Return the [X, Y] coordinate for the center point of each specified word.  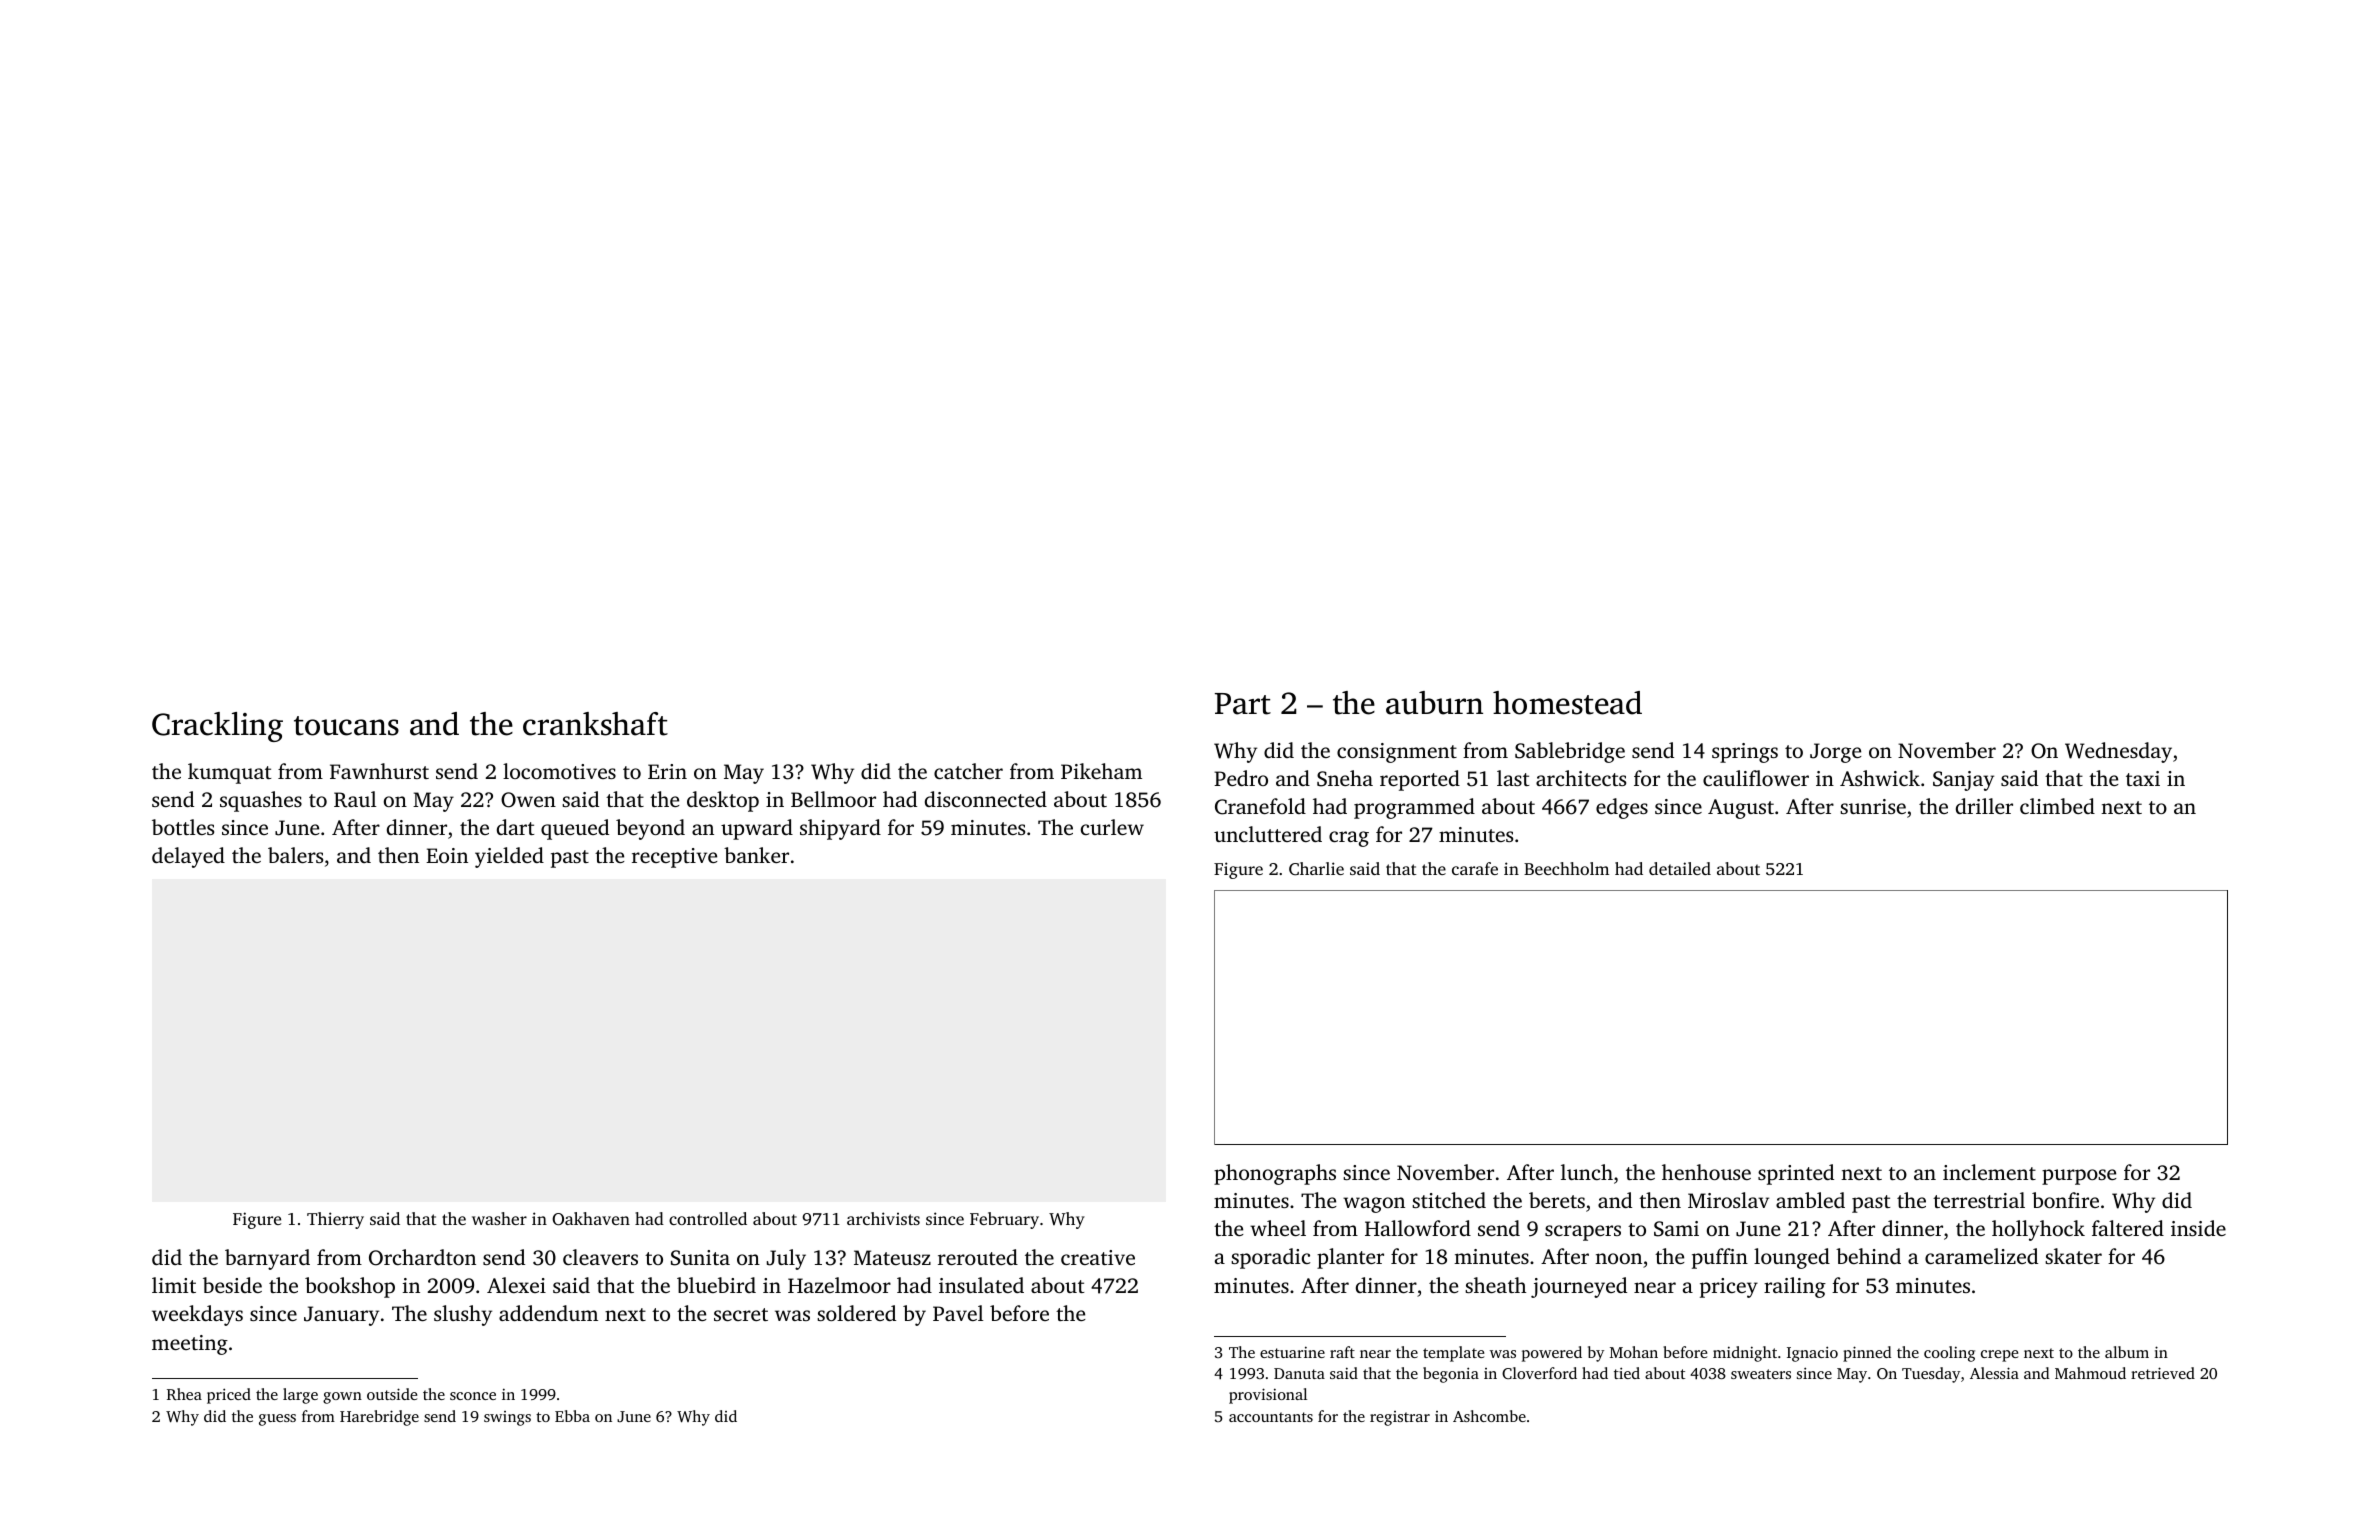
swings [507, 1418]
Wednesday [2118, 752]
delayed [188, 857]
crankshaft [595, 724]
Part [1243, 704]
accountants [1271, 1417]
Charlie [1316, 869]
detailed [1680, 868]
